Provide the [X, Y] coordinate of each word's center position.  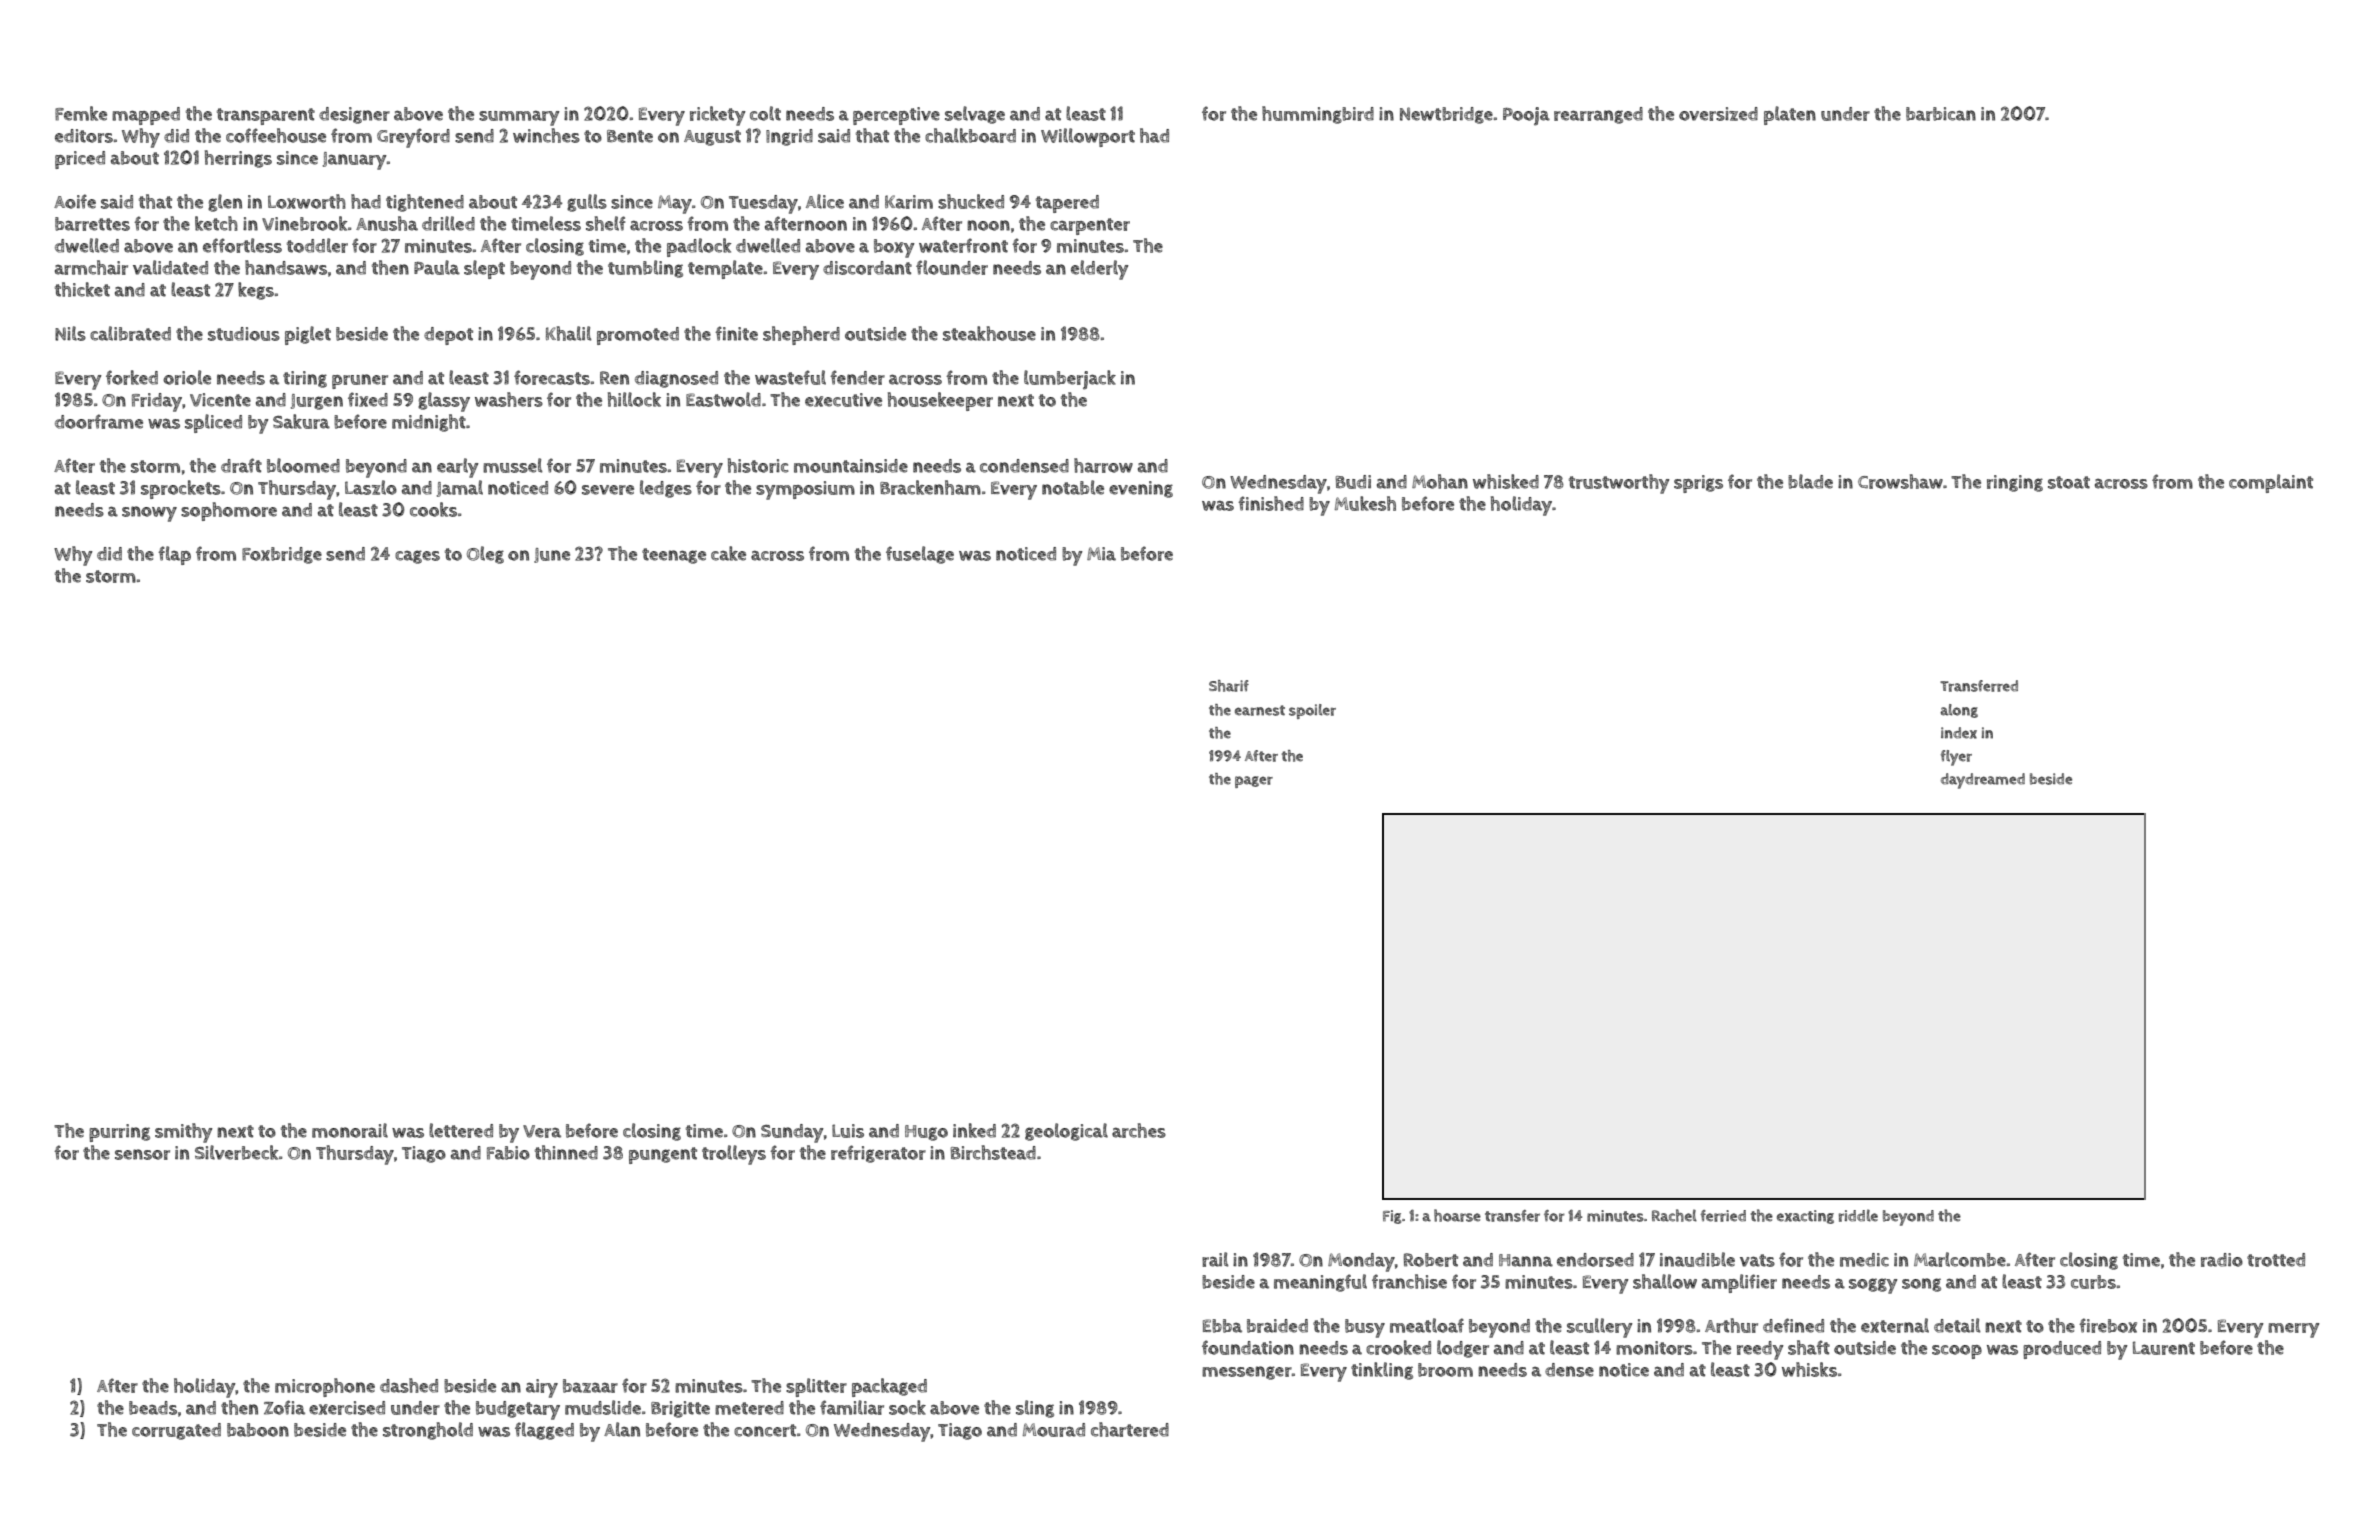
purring [119, 1133]
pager [1254, 782]
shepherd [801, 335]
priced [80, 160]
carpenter [1090, 226]
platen [1790, 115]
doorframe [99, 421]
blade [1810, 481]
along [1959, 711]
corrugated [176, 1431]
